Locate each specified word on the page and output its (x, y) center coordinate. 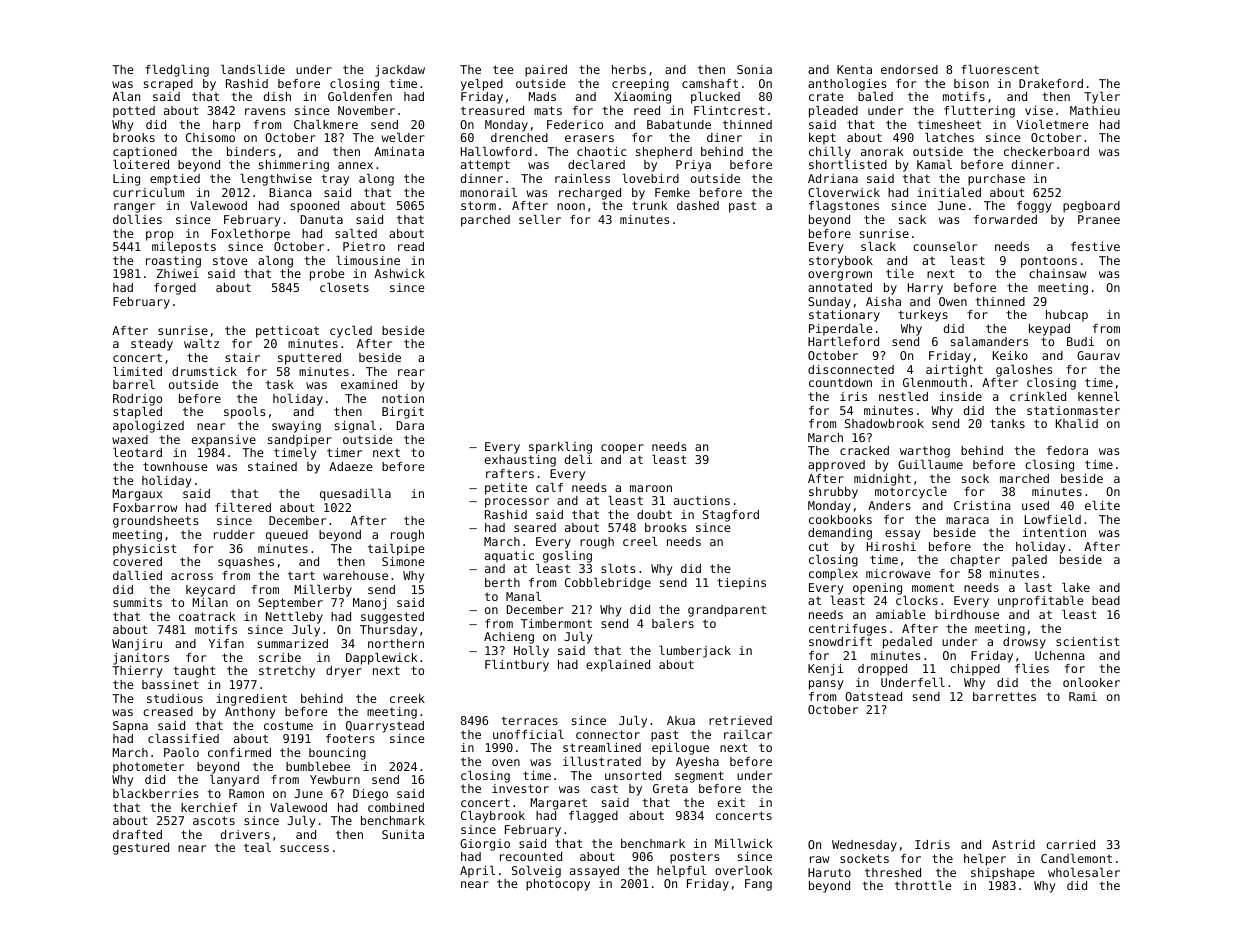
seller (540, 219)
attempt (485, 166)
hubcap (1067, 316)
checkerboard (1046, 151)
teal (257, 847)
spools (244, 413)
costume (288, 725)
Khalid (1077, 423)
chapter (975, 561)
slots (618, 568)
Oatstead (873, 696)
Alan (126, 96)
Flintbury (517, 666)
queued (287, 536)
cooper (622, 449)
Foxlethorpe (251, 235)
